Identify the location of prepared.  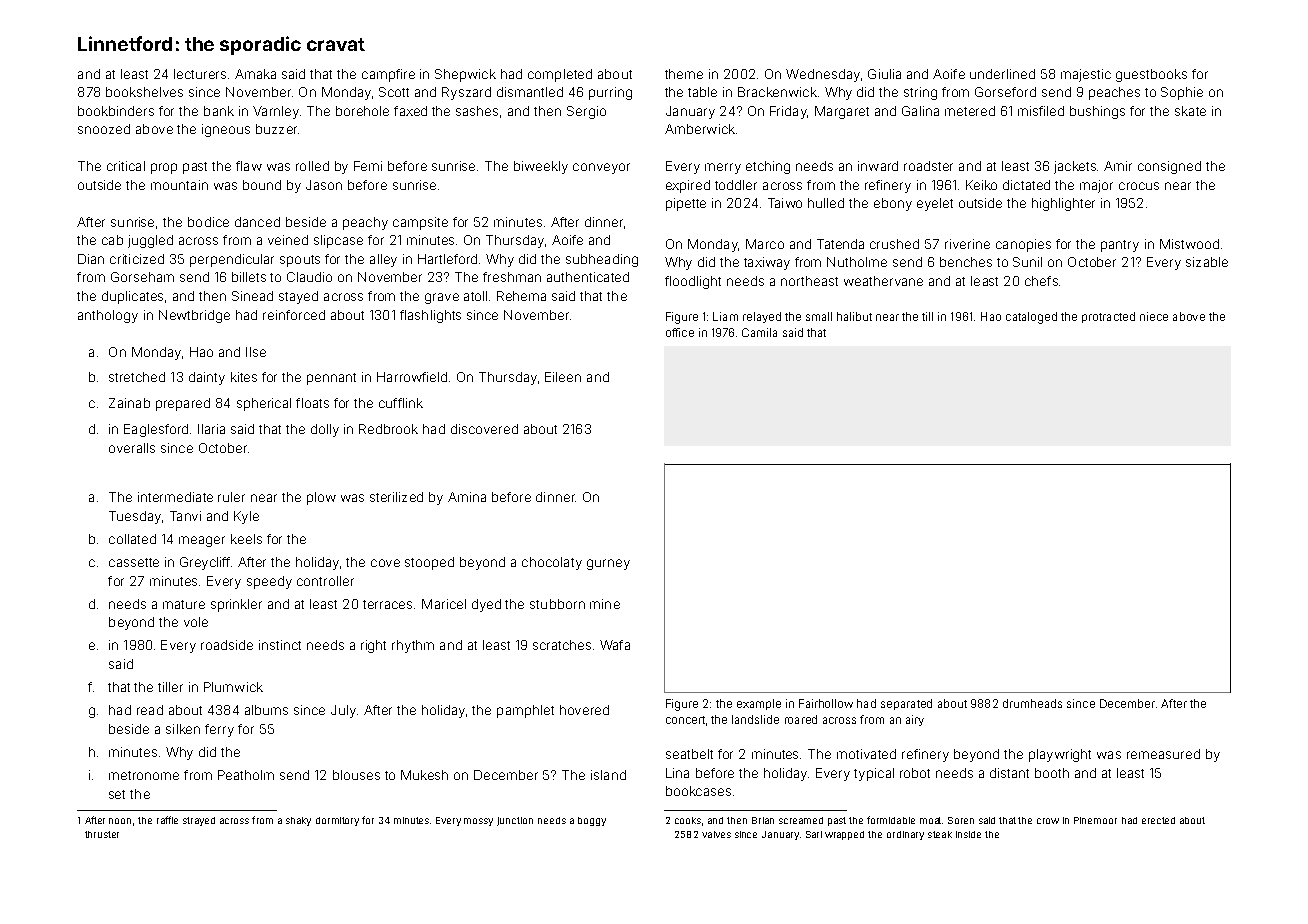
(183, 404).
